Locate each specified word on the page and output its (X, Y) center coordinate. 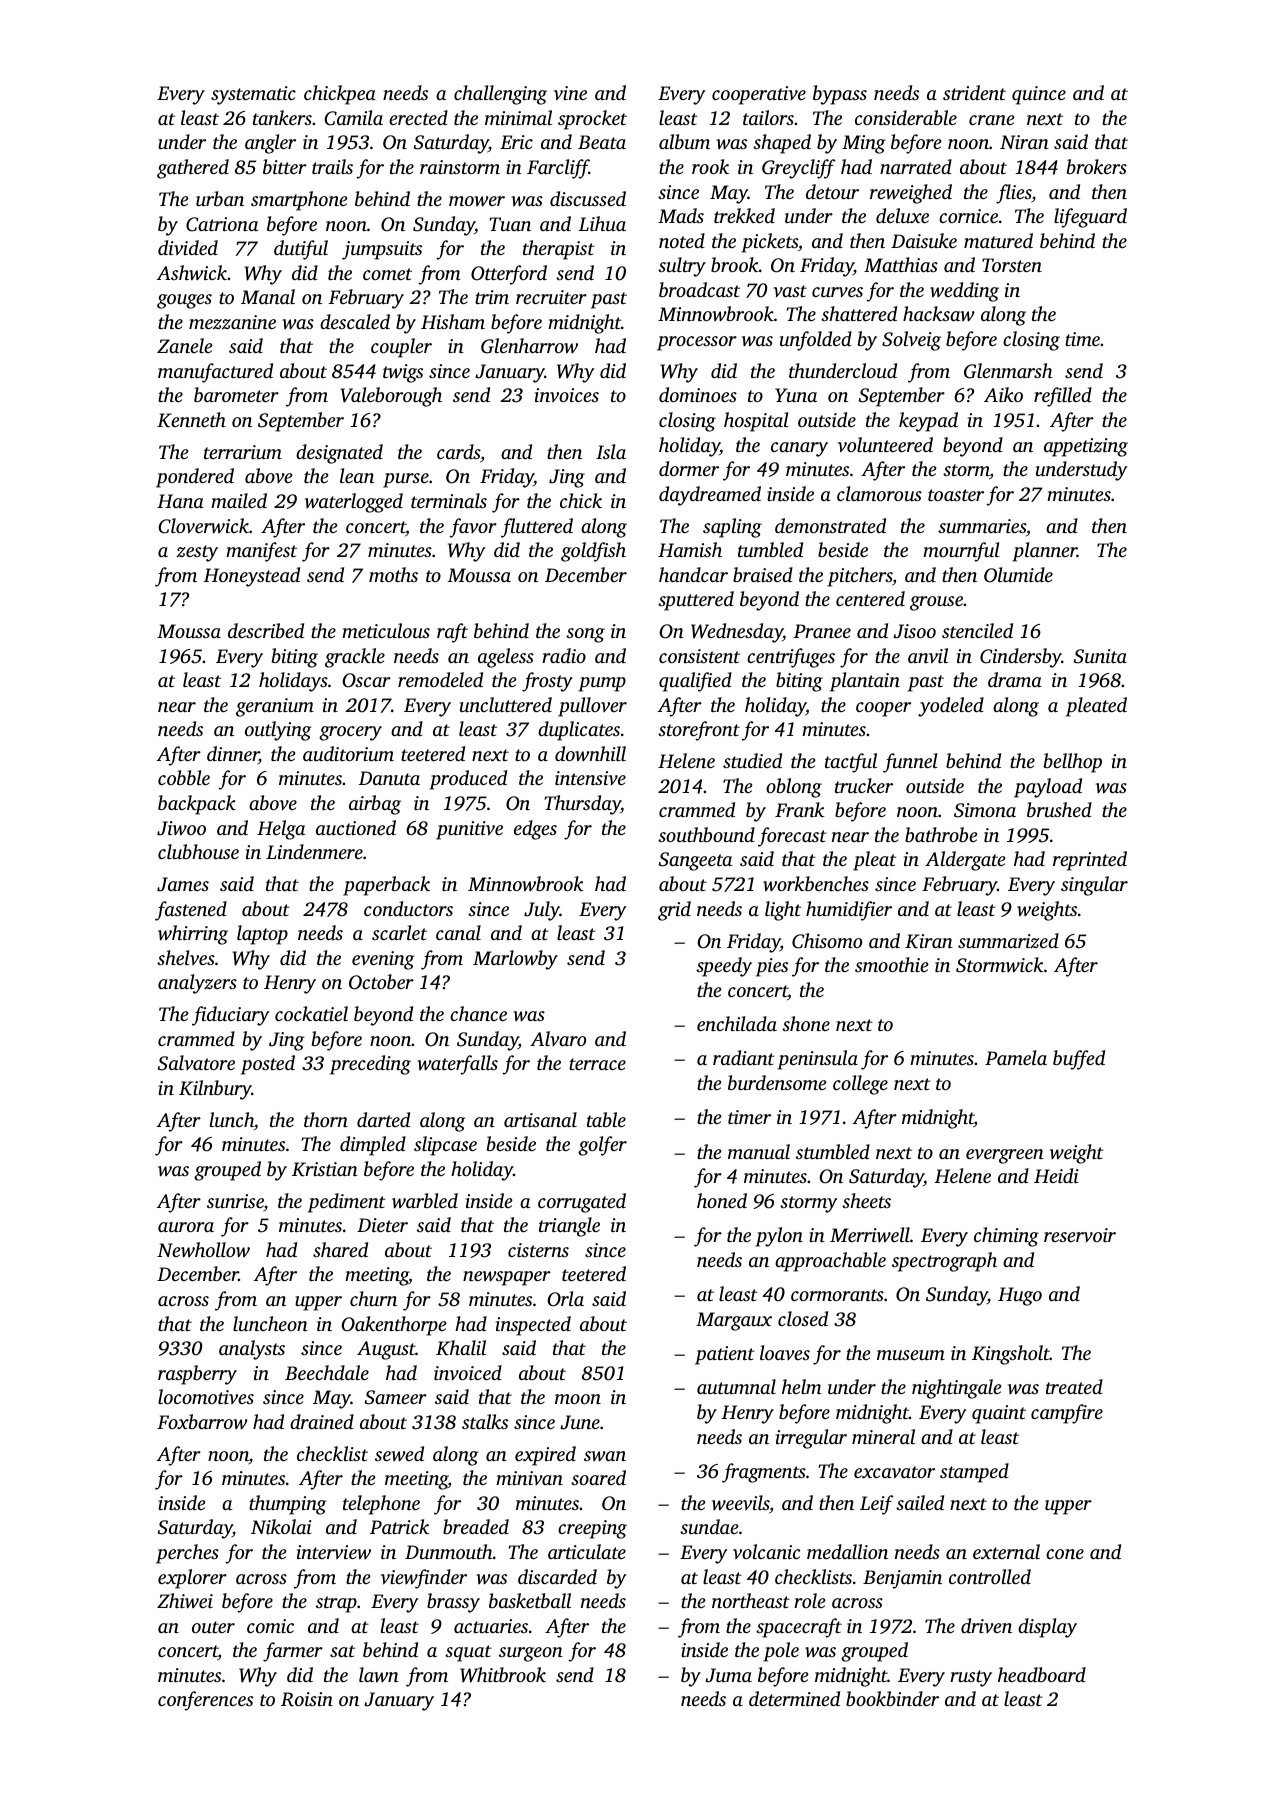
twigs (403, 373)
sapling (732, 528)
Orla (565, 1299)
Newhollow (203, 1250)
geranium (275, 707)
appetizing (1086, 447)
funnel (910, 763)
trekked (744, 215)
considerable (906, 117)
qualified (695, 682)
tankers (282, 117)
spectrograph (944, 1262)
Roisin (307, 1699)
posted (268, 1065)
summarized (1008, 941)
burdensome (777, 1082)
